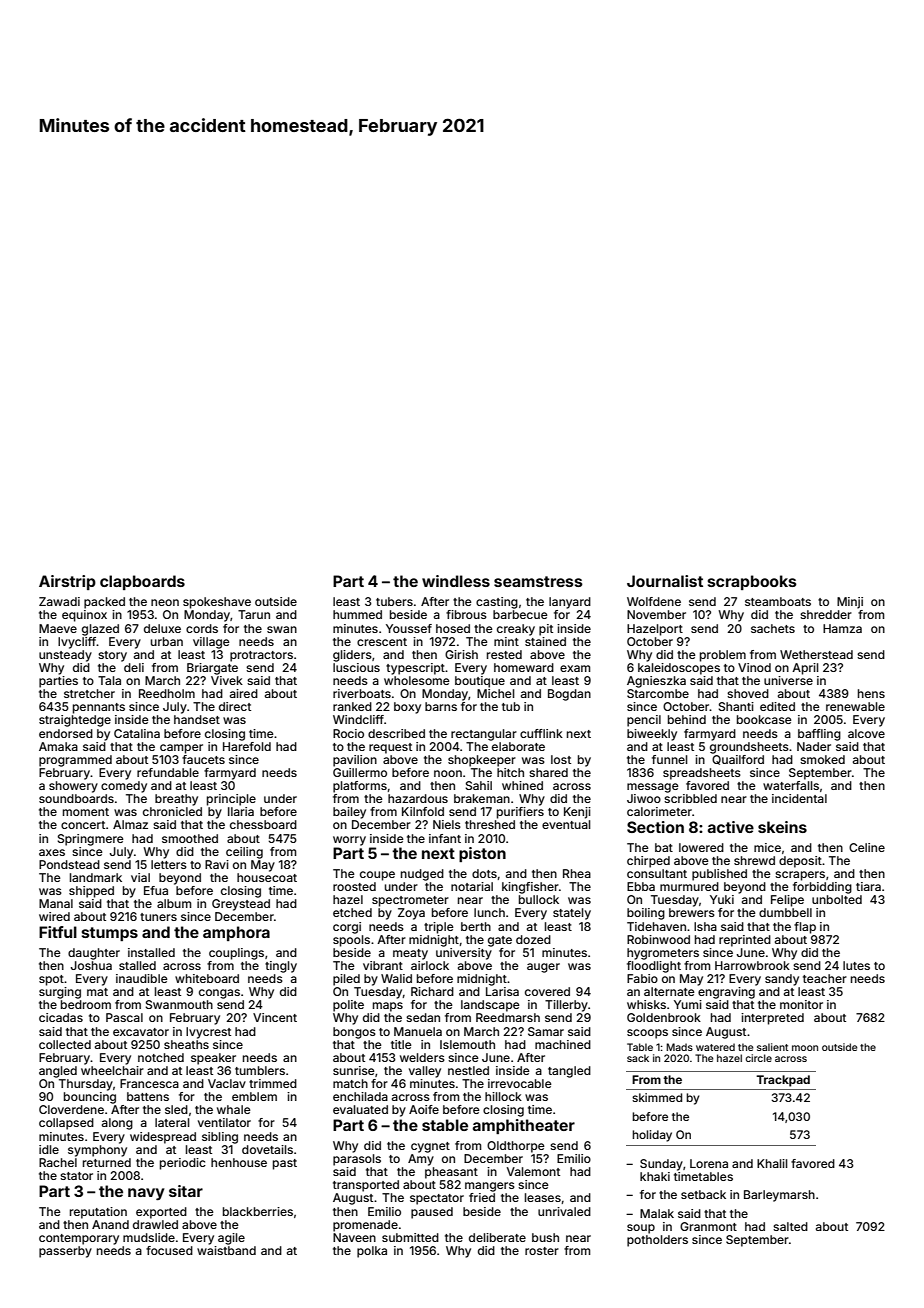 This screenshot has height=1308, width=924. I want to click on Khalil, so click(772, 1163).
